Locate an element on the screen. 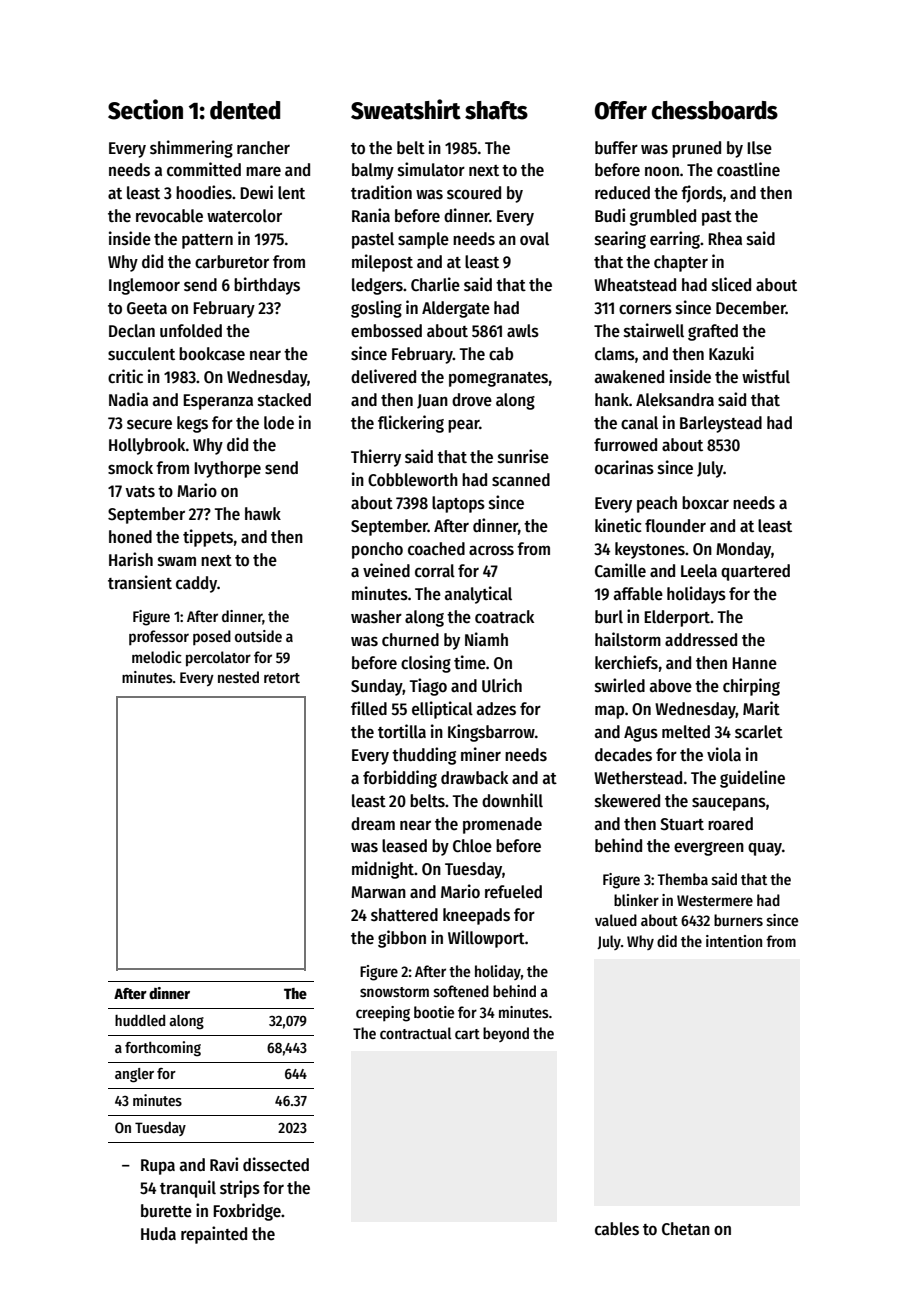  huddled is located at coordinates (140, 1020).
